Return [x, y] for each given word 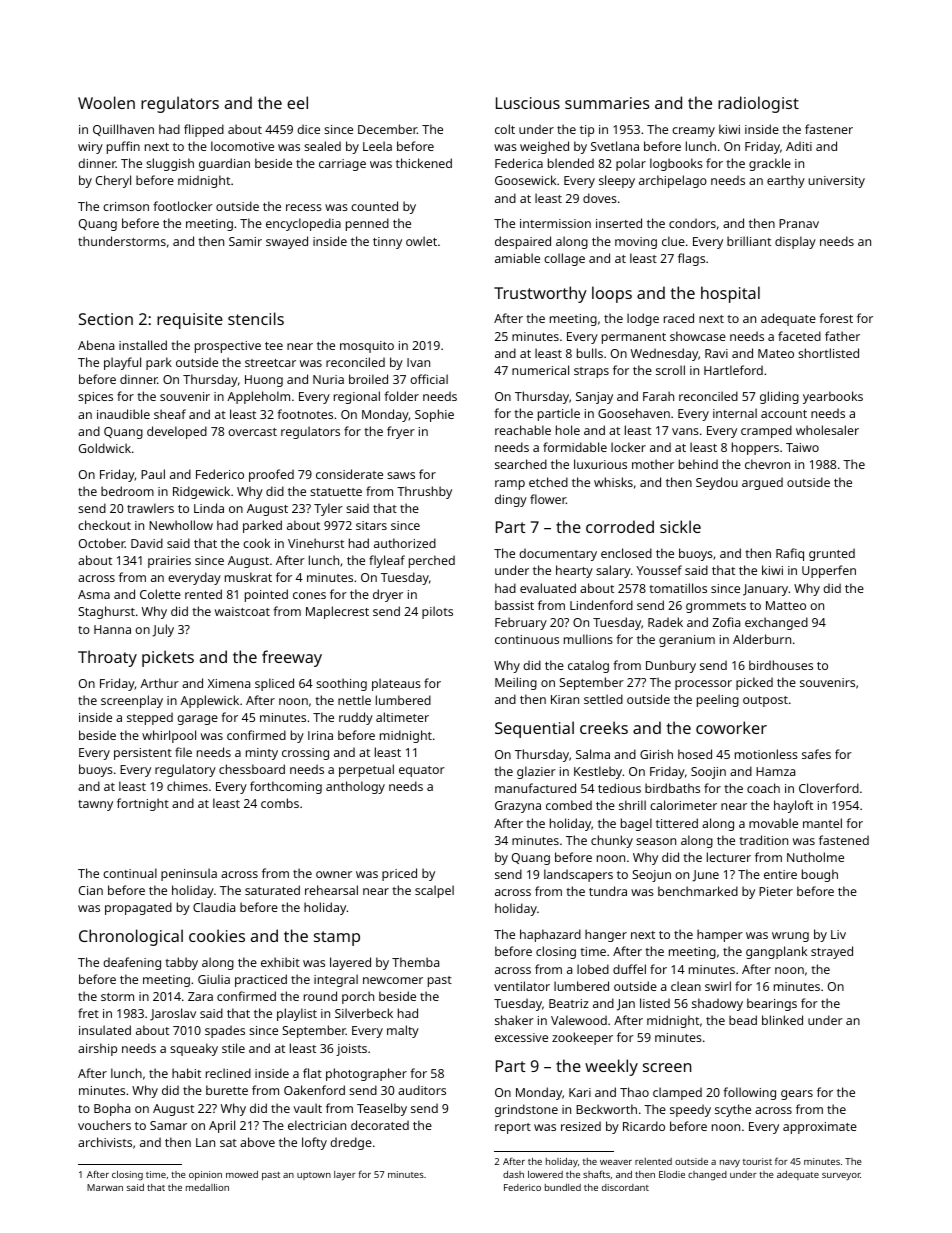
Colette [160, 594]
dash [513, 1174]
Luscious [528, 103]
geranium [687, 641]
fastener [829, 129]
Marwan [105, 1187]
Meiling [516, 683]
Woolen [106, 102]
